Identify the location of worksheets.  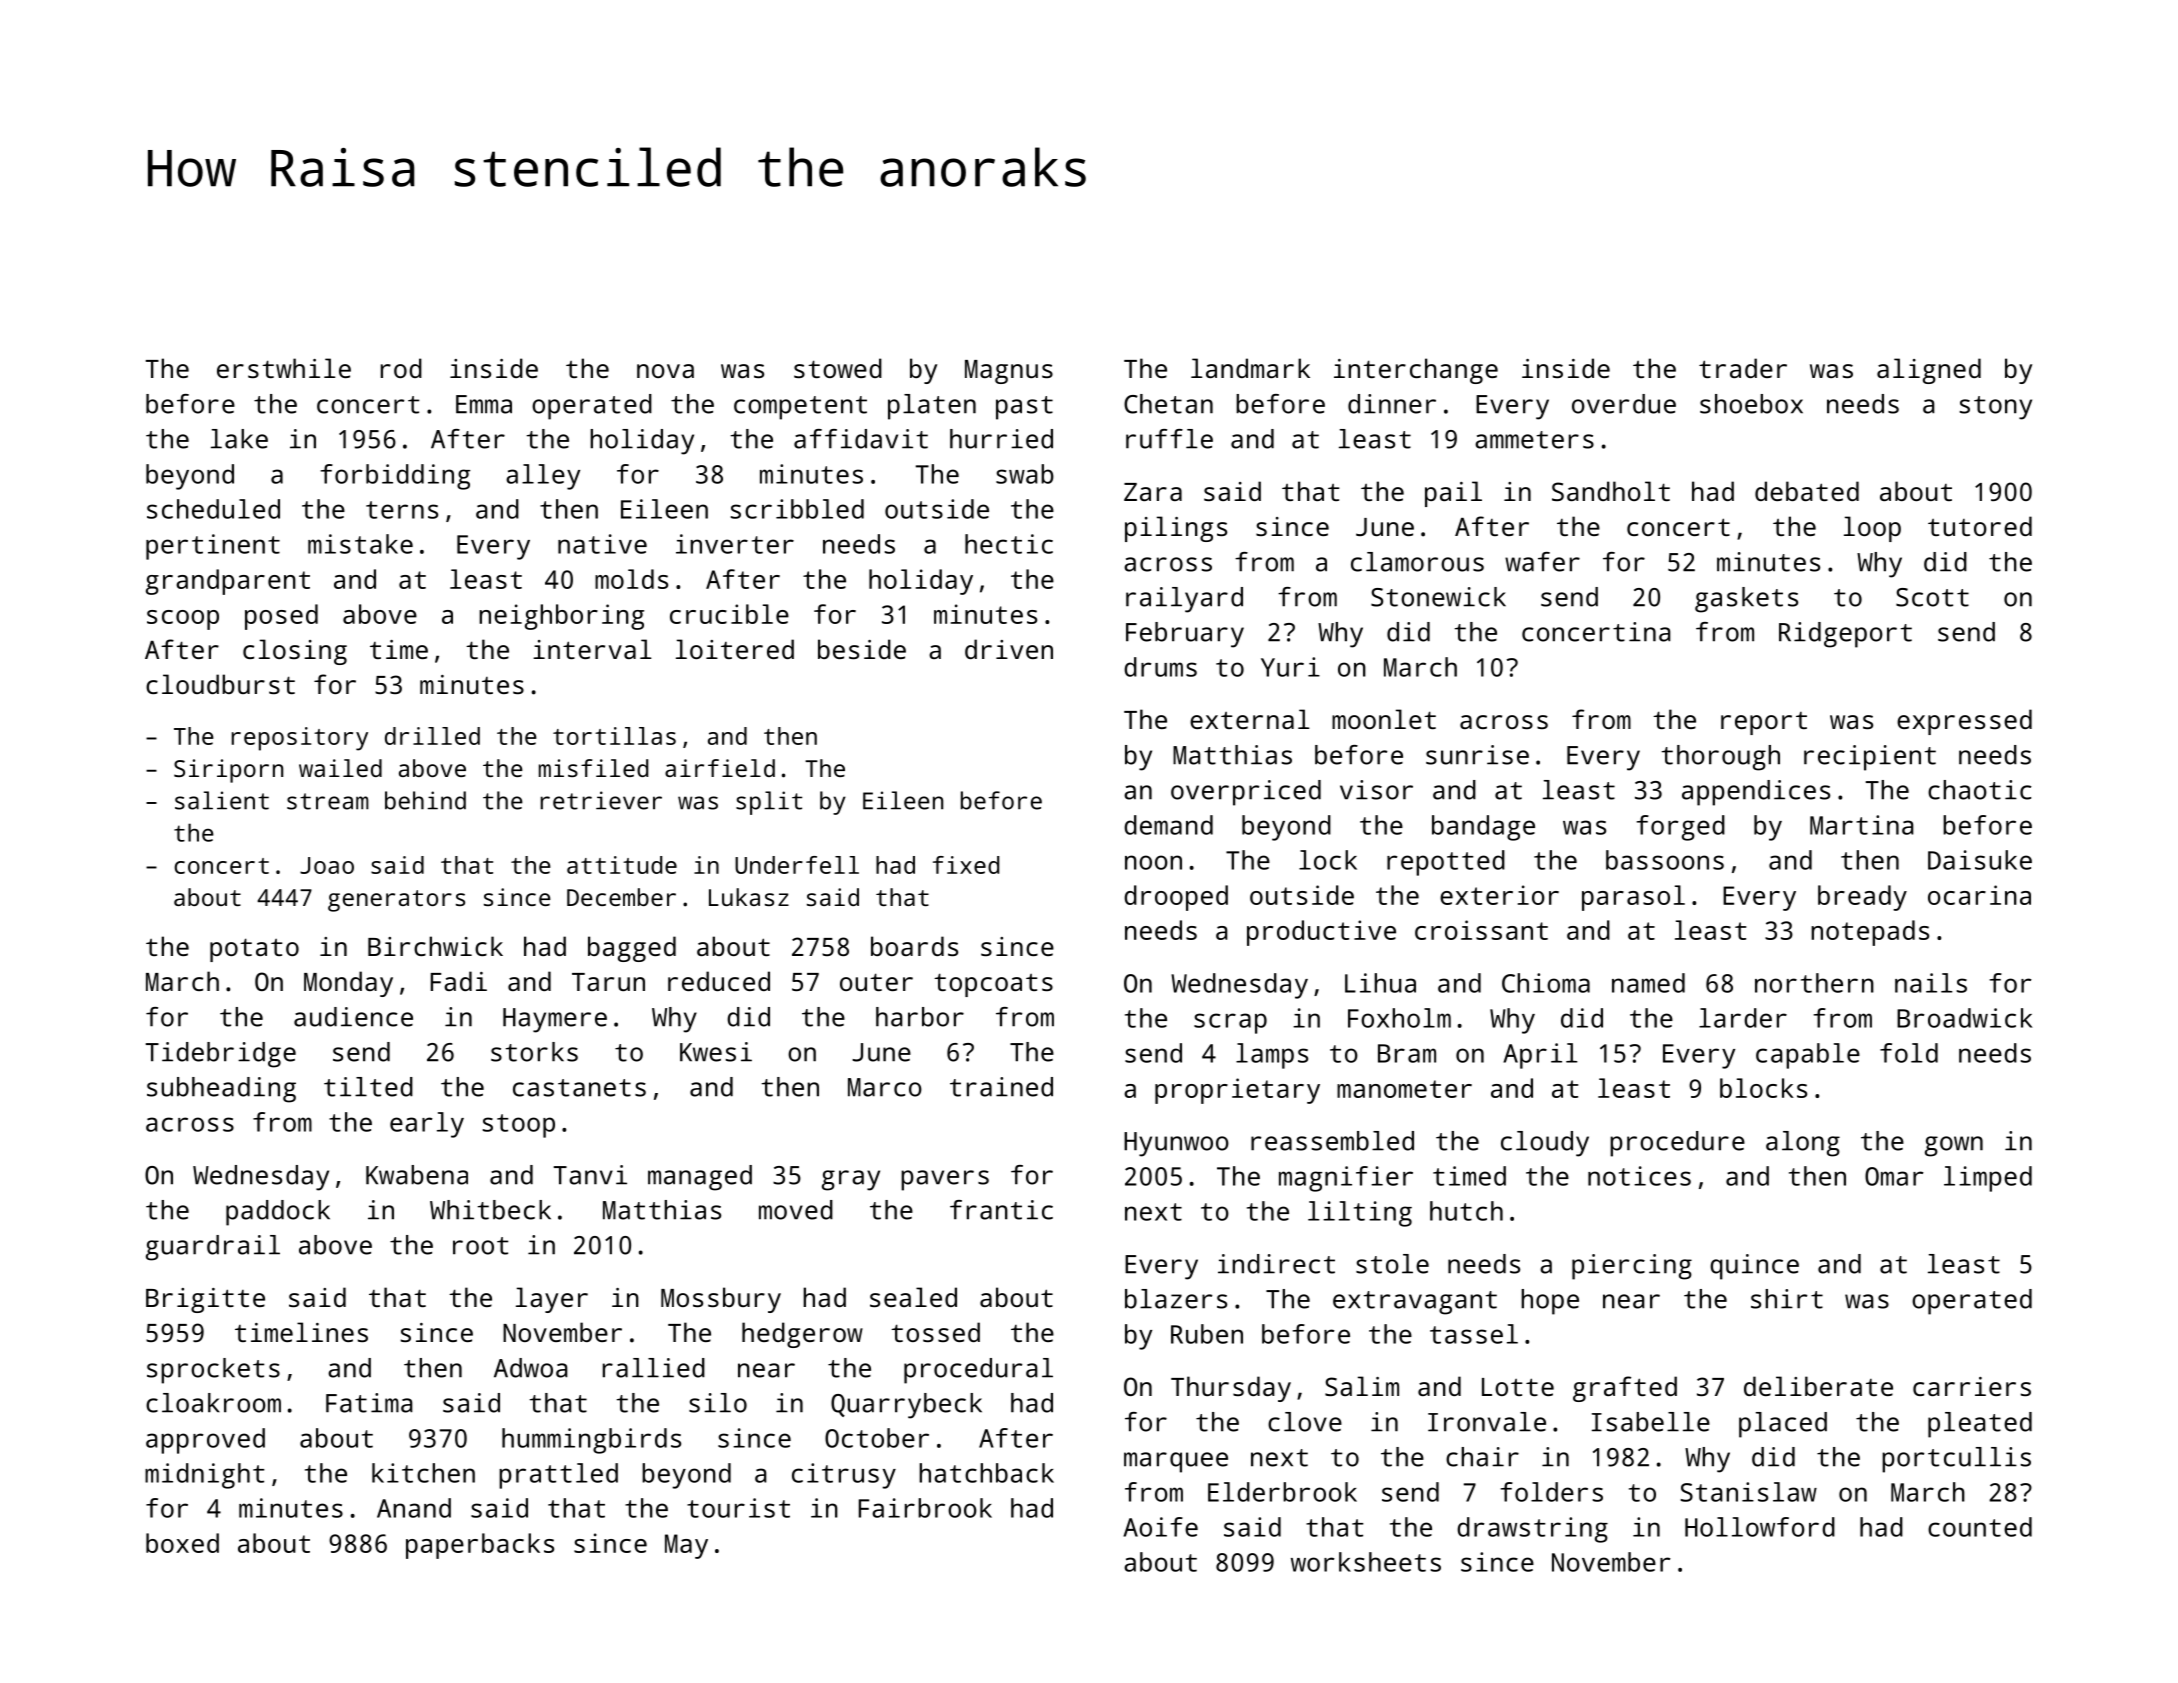
(1366, 1562).
